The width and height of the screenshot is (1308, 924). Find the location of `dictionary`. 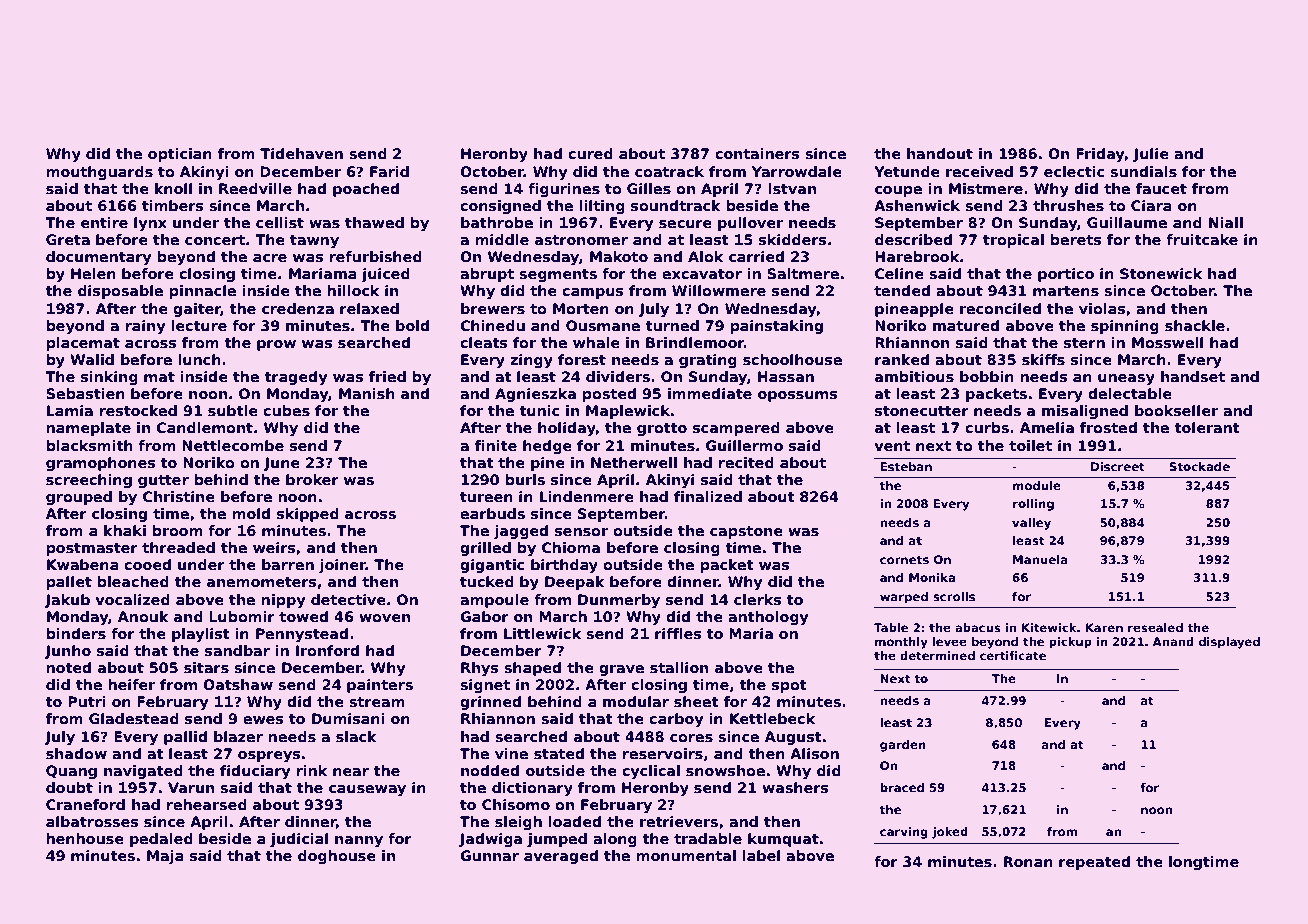

dictionary is located at coordinates (532, 789).
